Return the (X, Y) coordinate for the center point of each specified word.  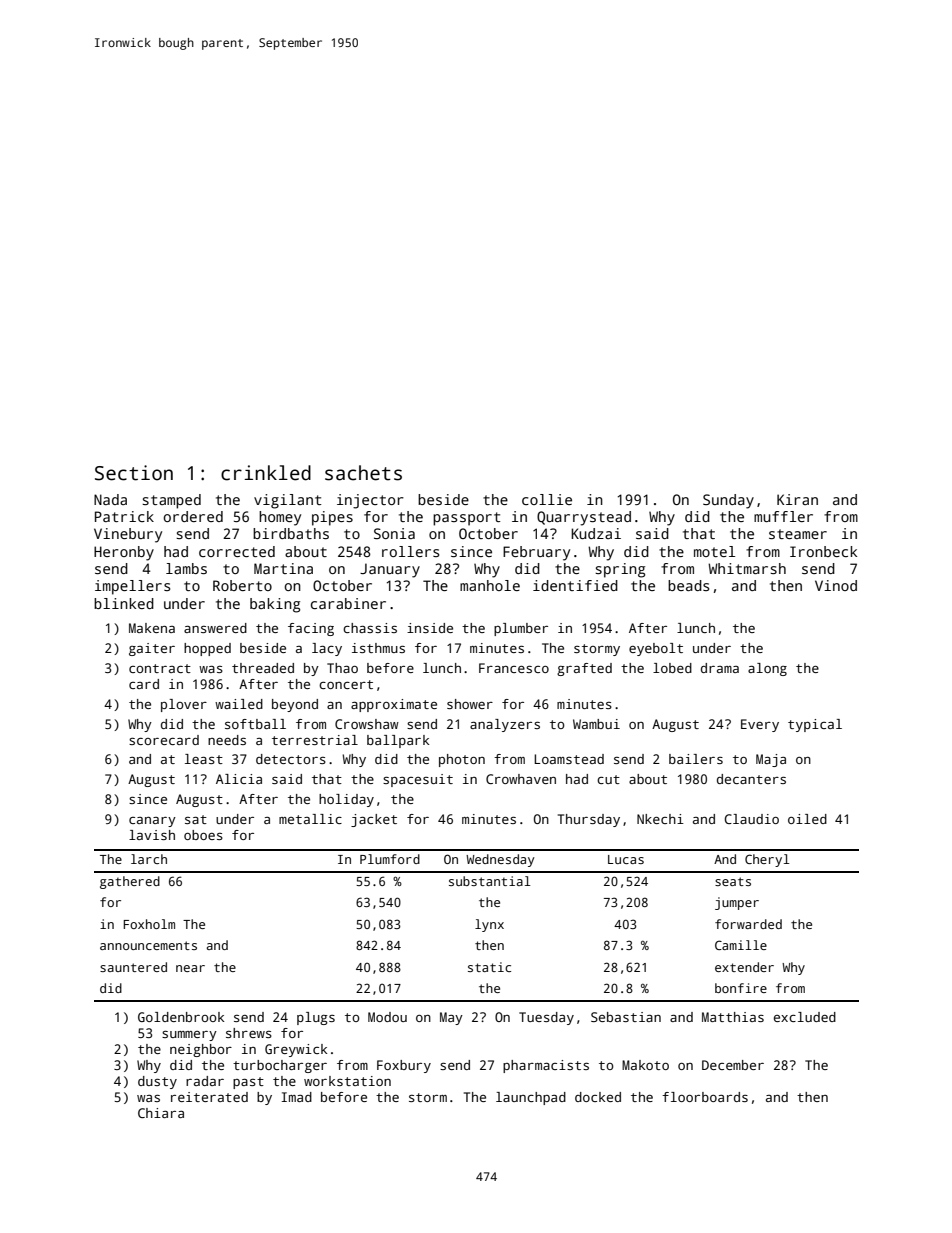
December (733, 1065)
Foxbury (404, 1066)
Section (134, 473)
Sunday (728, 501)
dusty (157, 1082)
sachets (363, 473)
